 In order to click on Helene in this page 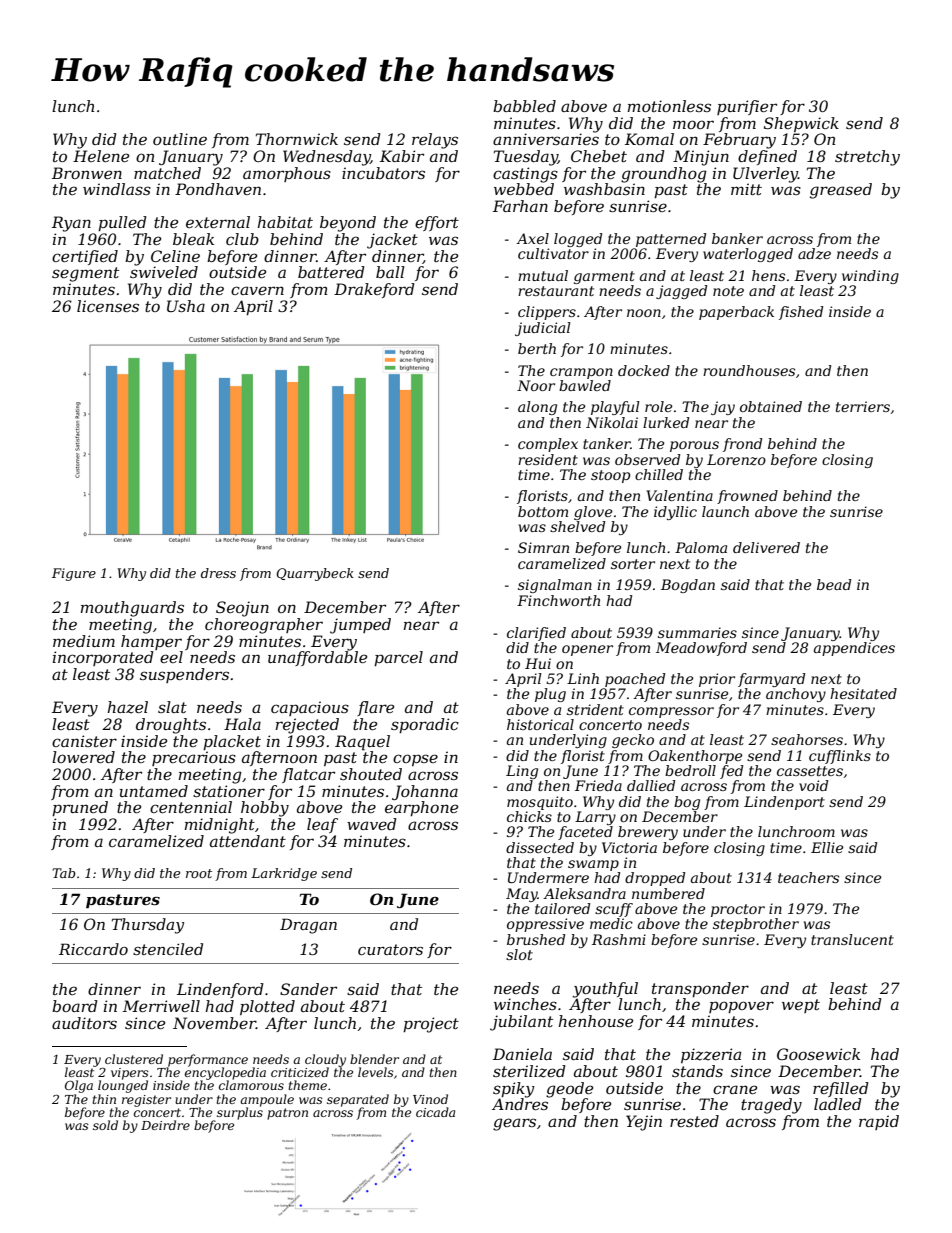, I will do `click(101, 156)`.
